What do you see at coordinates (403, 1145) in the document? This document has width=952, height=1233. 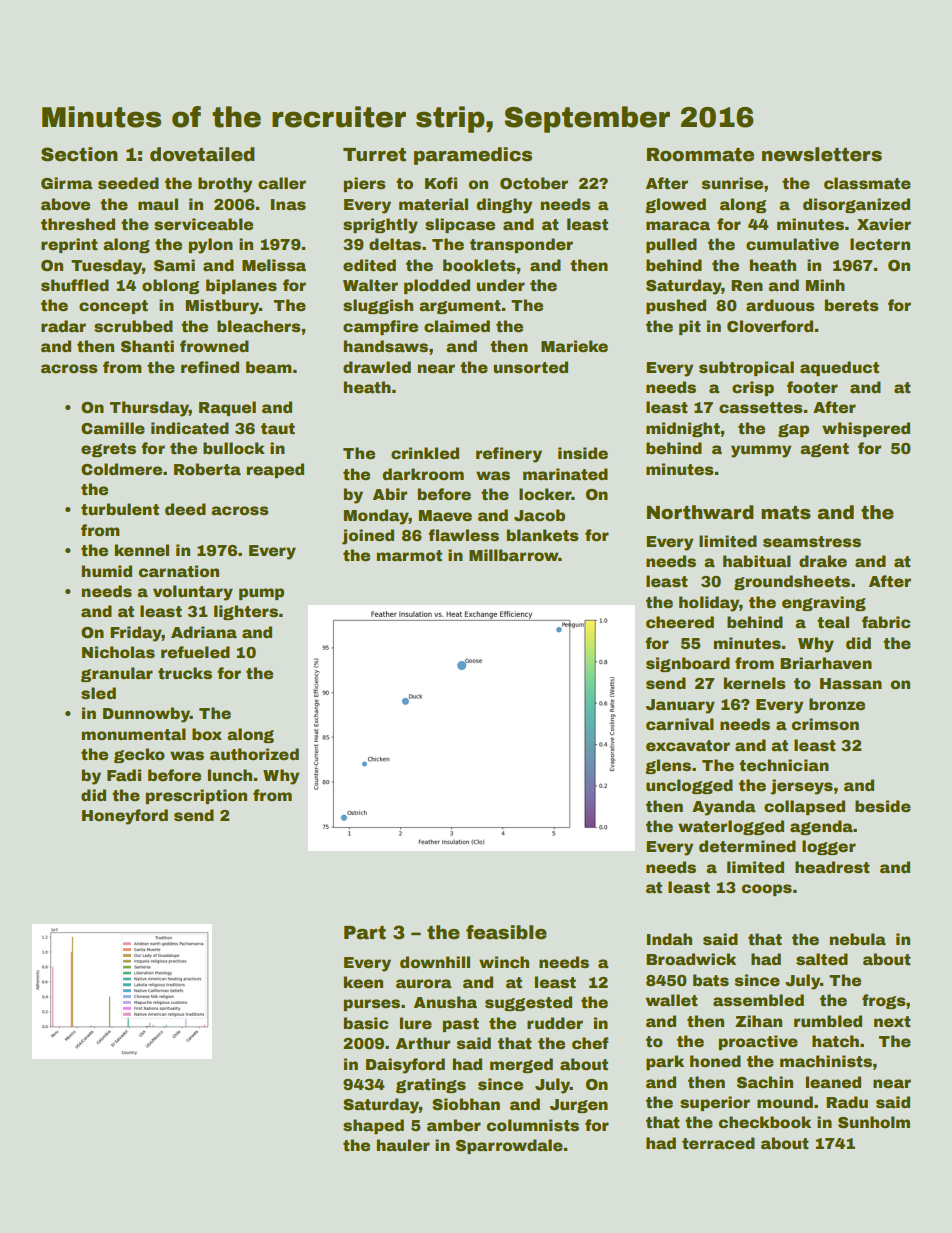 I see `hauler` at bounding box center [403, 1145].
